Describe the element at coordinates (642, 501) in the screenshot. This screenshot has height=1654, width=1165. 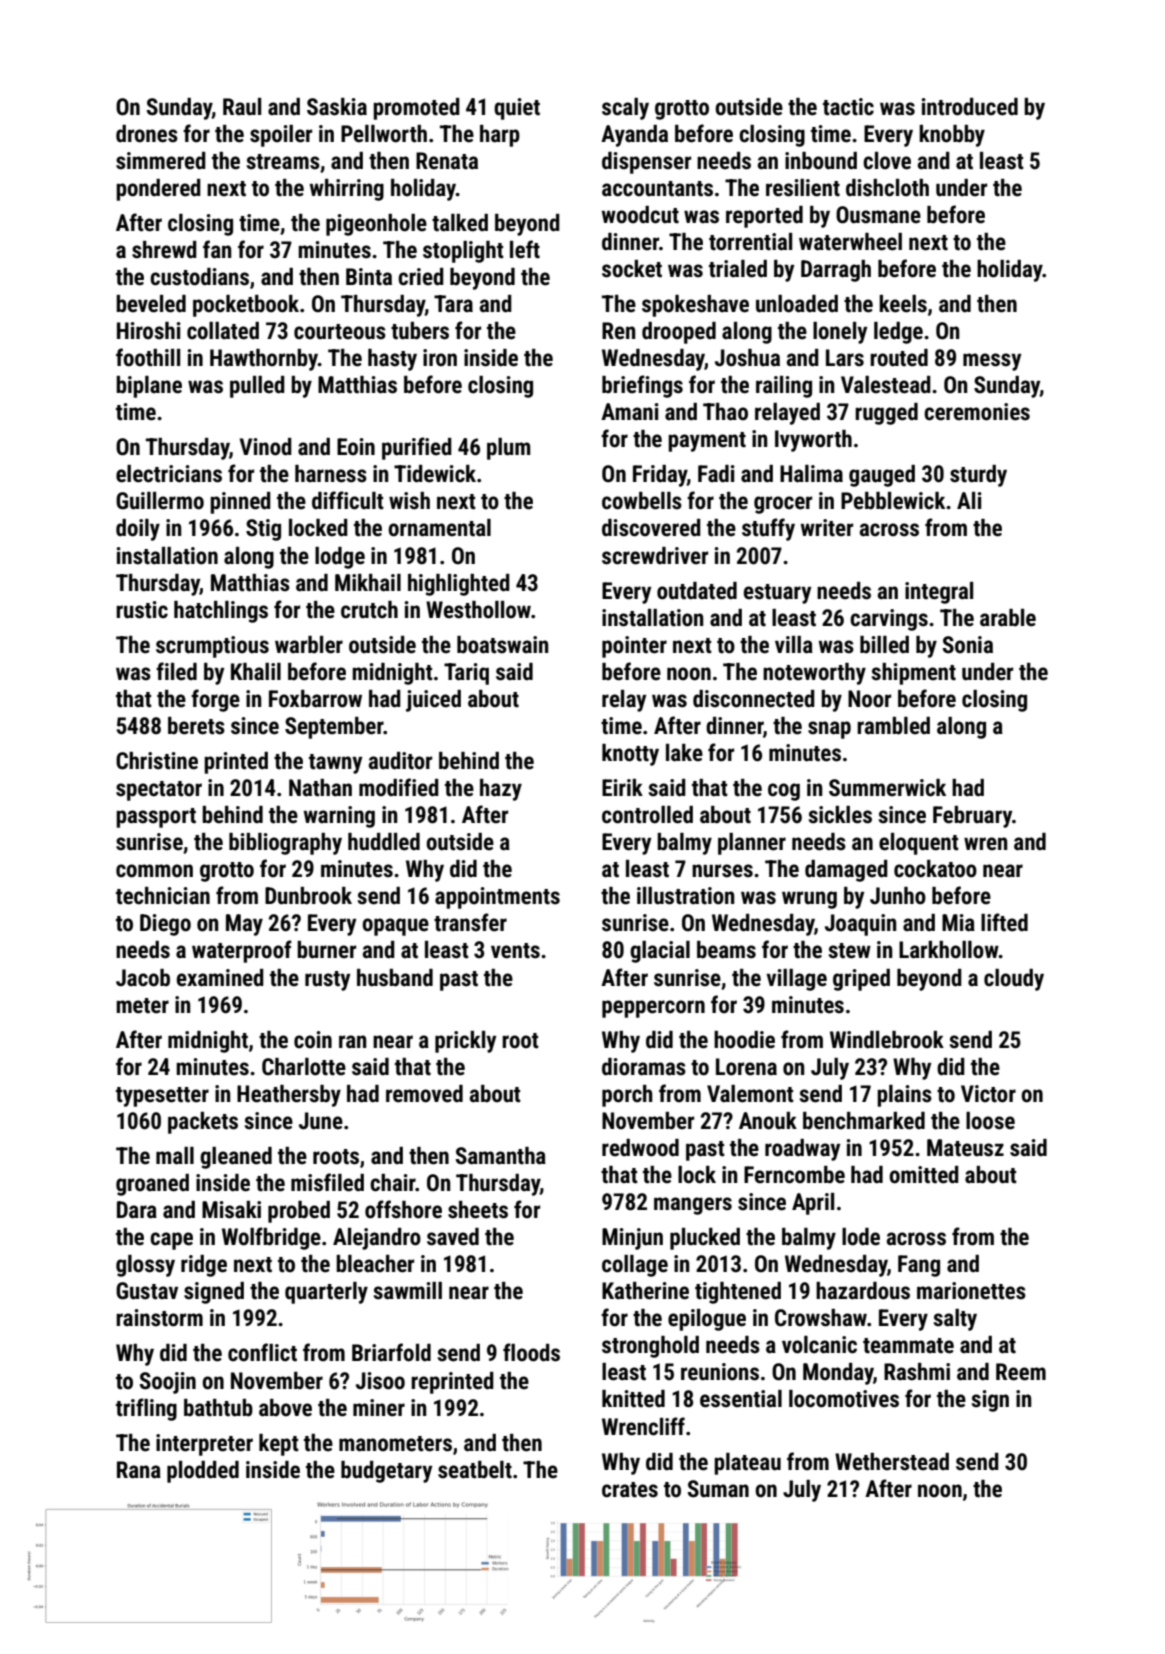
I see `cowbells` at that location.
